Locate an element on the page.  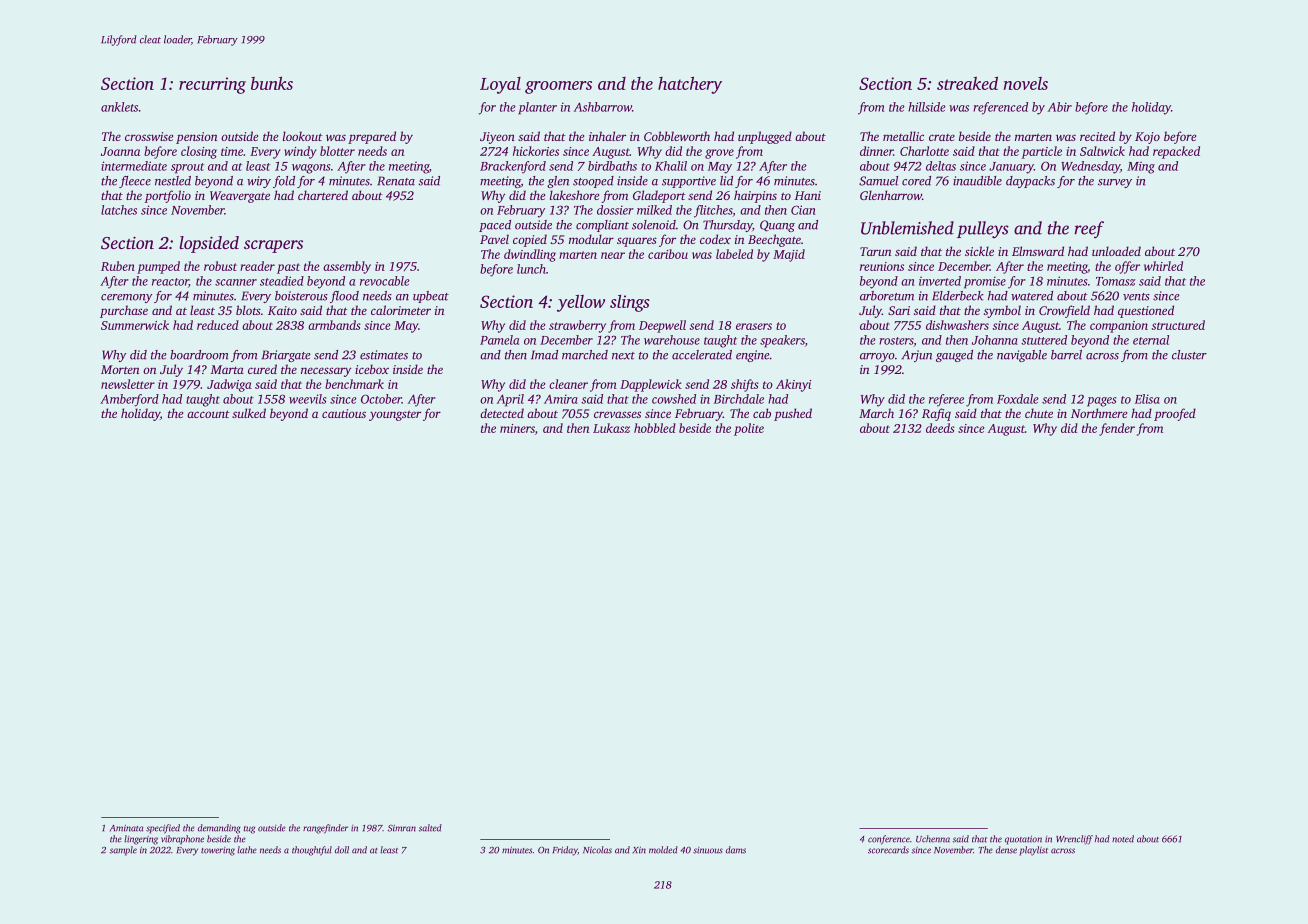
Uchenna is located at coordinates (933, 839).
